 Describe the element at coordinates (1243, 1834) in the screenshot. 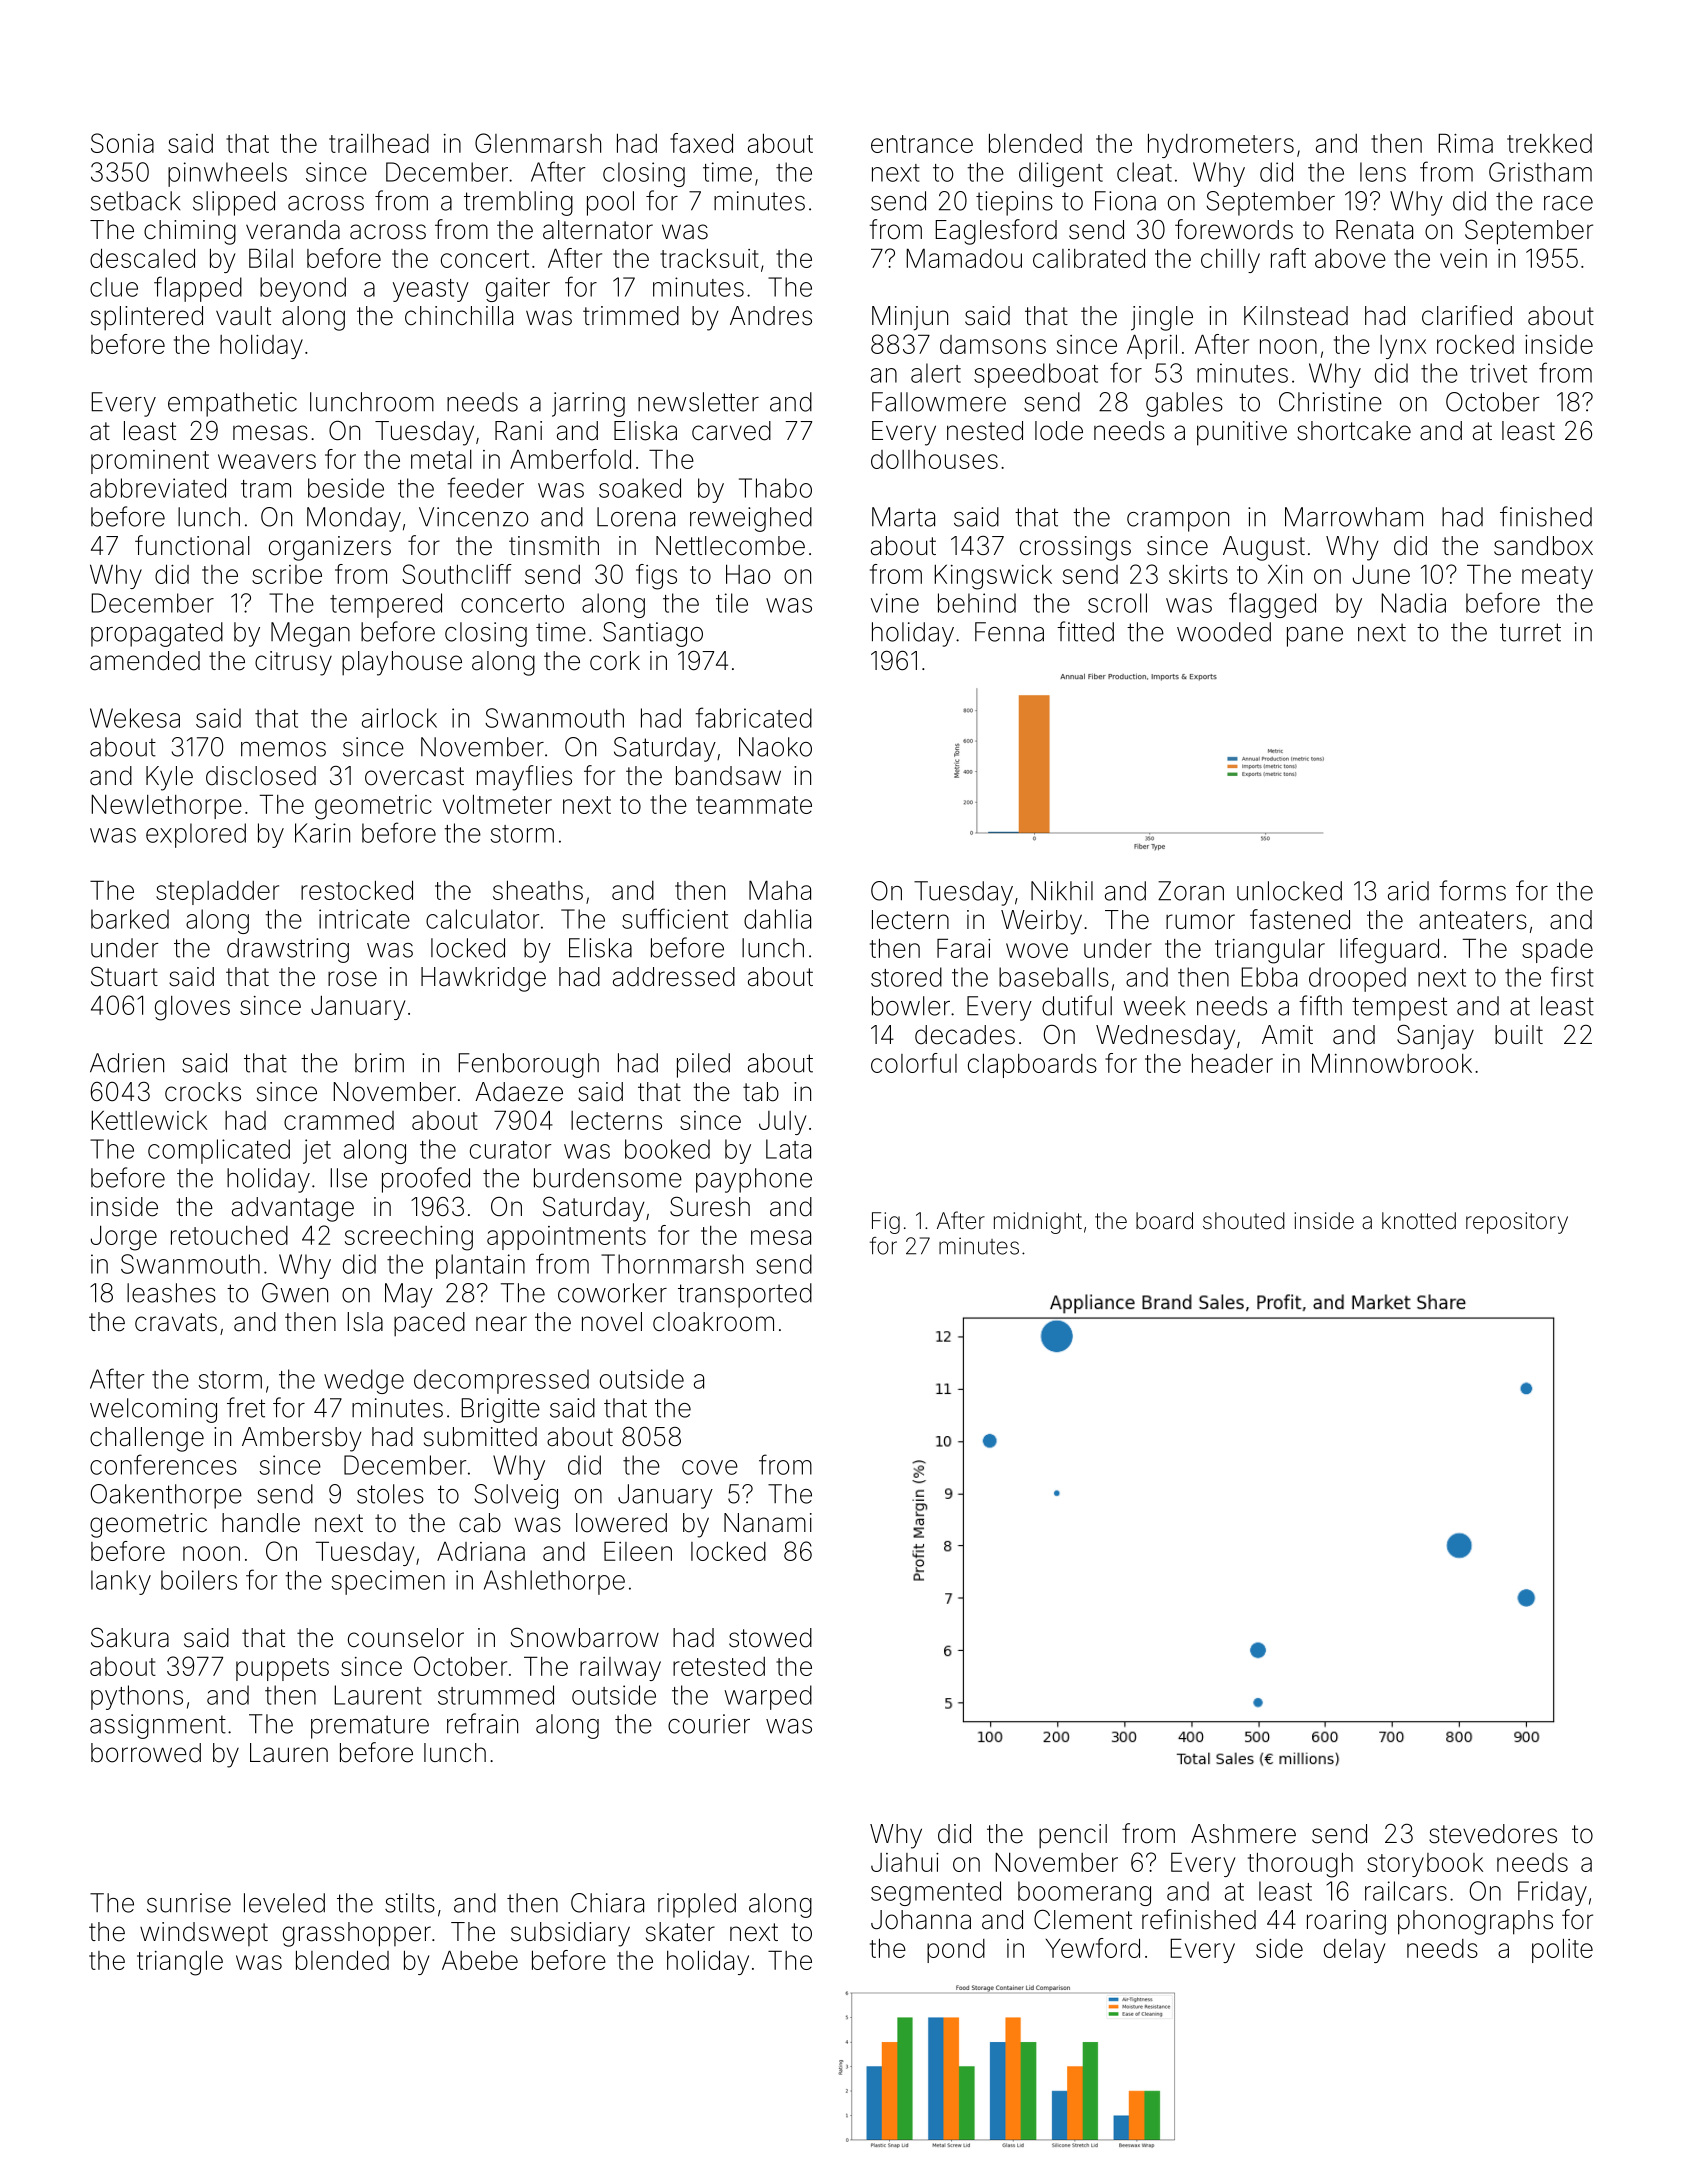

I see `Ashmere` at that location.
